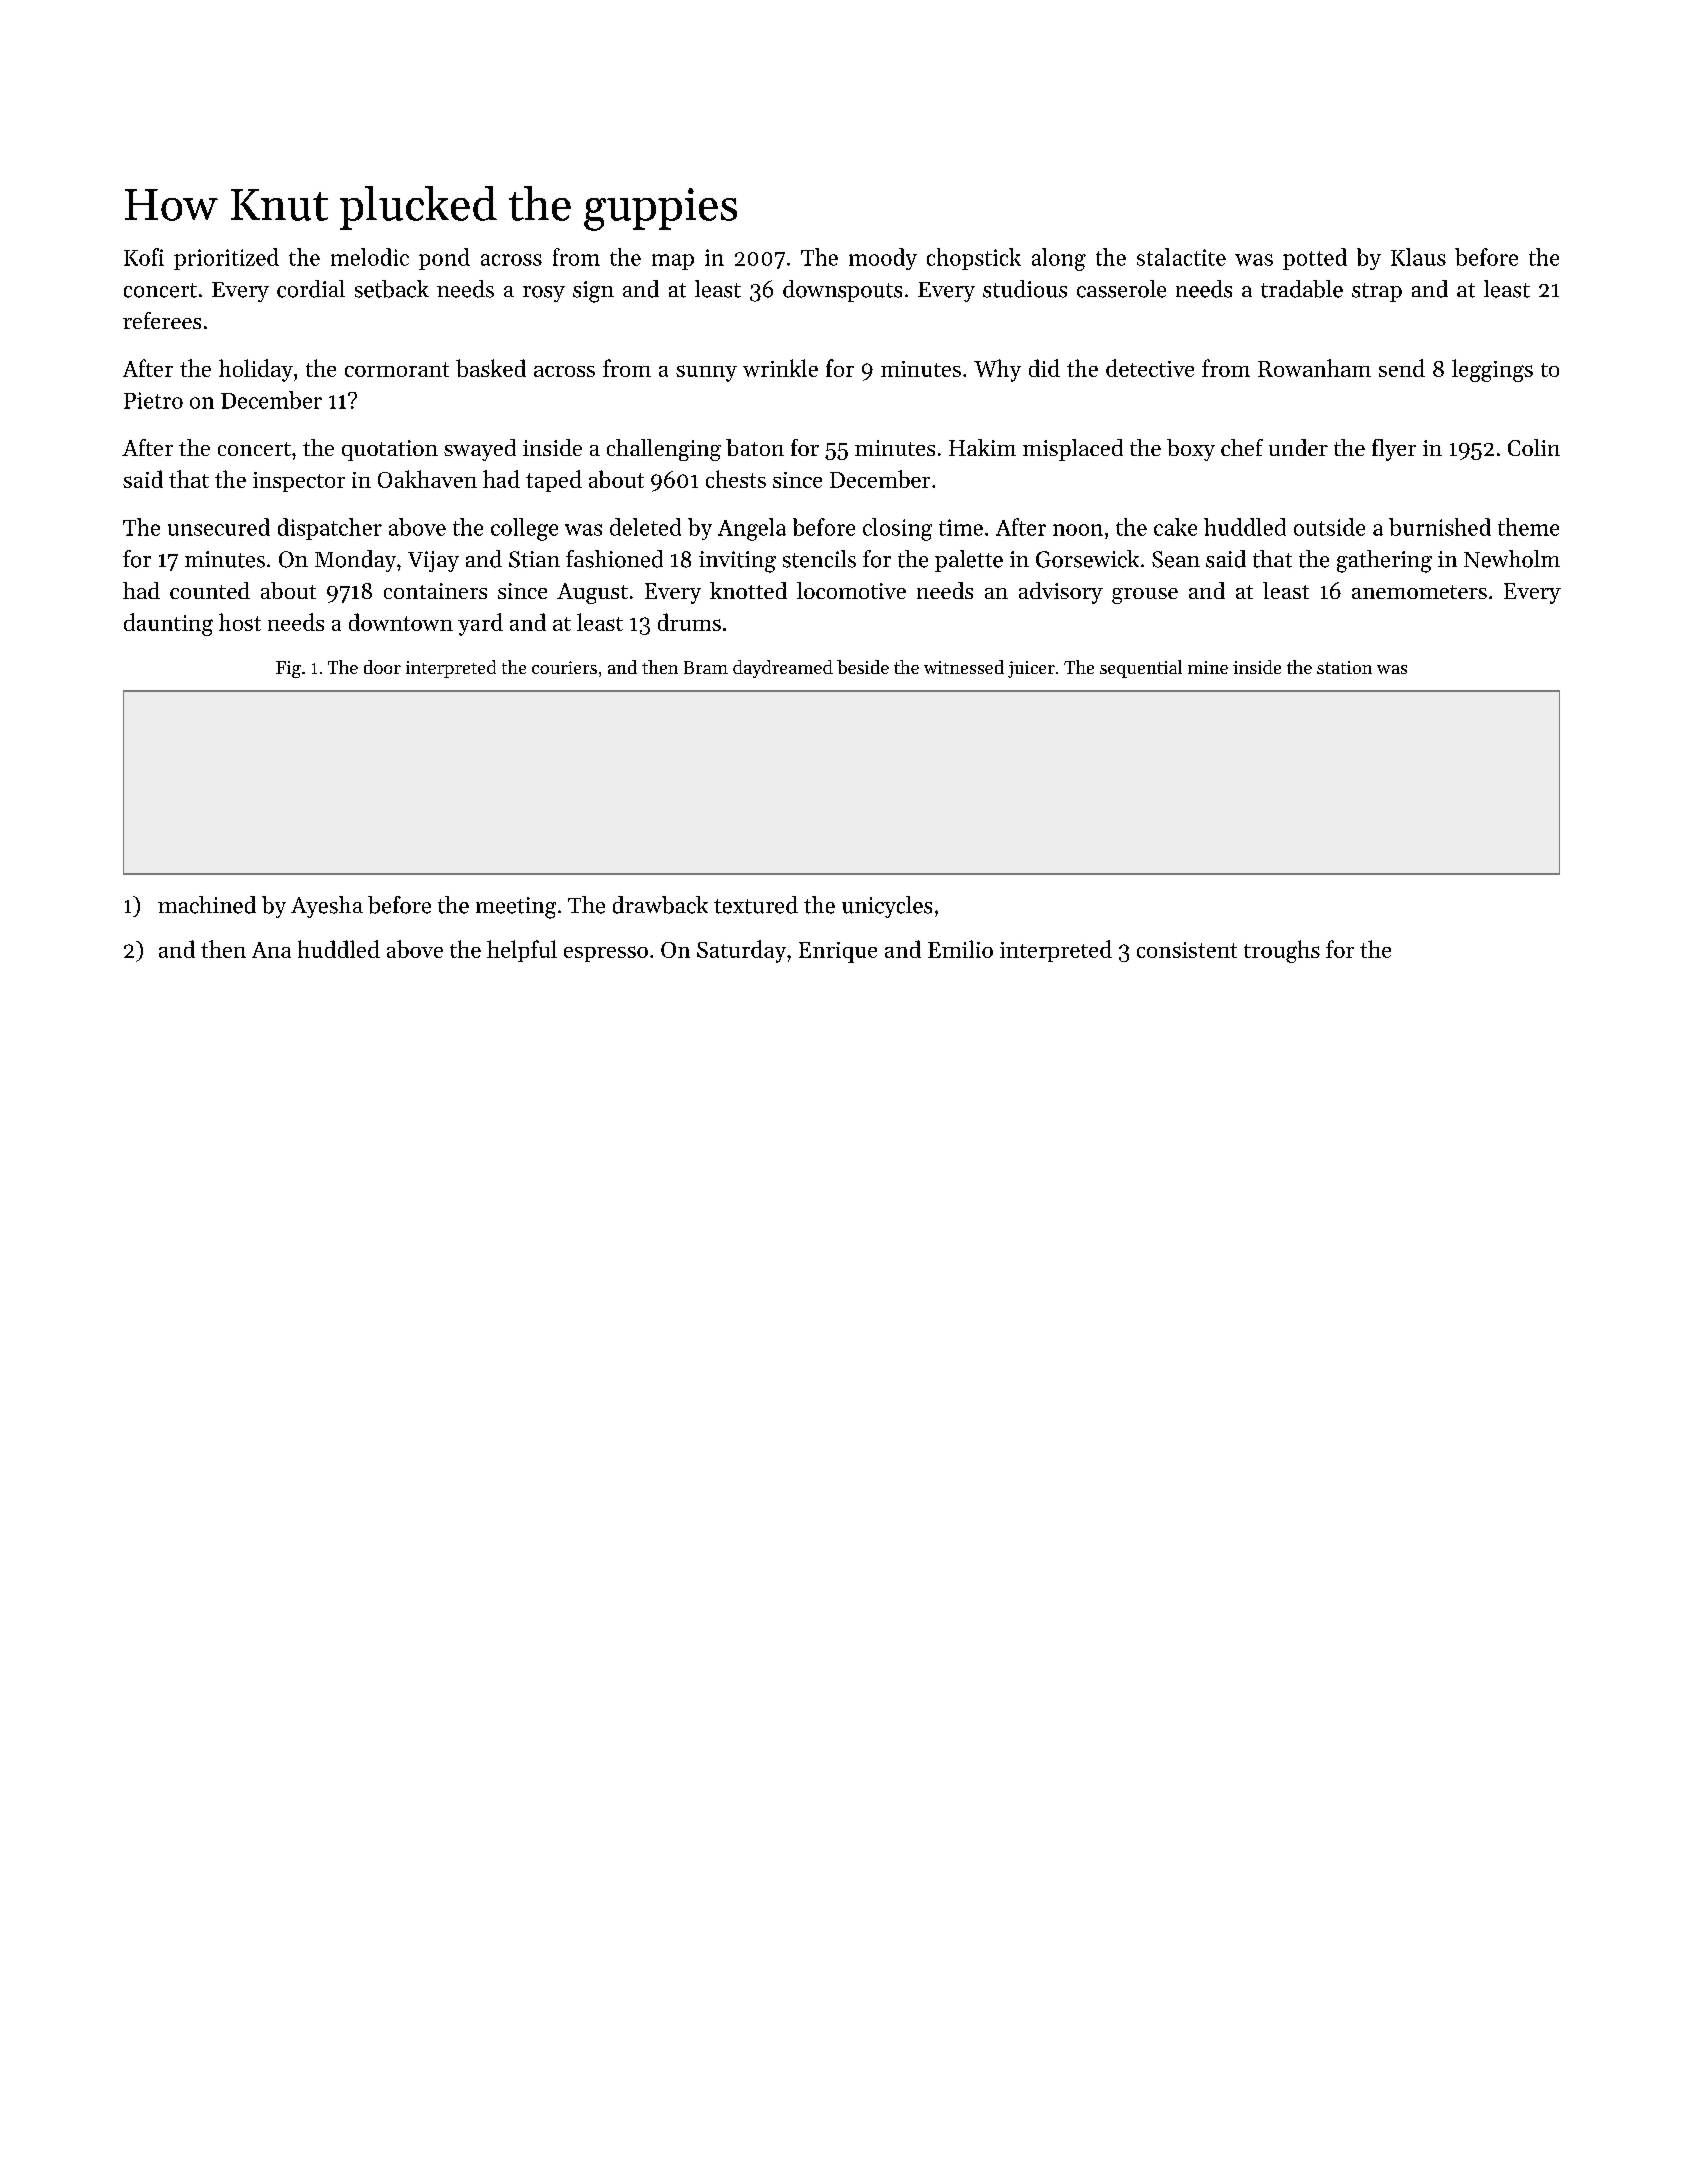  I want to click on troughs, so click(1282, 951).
